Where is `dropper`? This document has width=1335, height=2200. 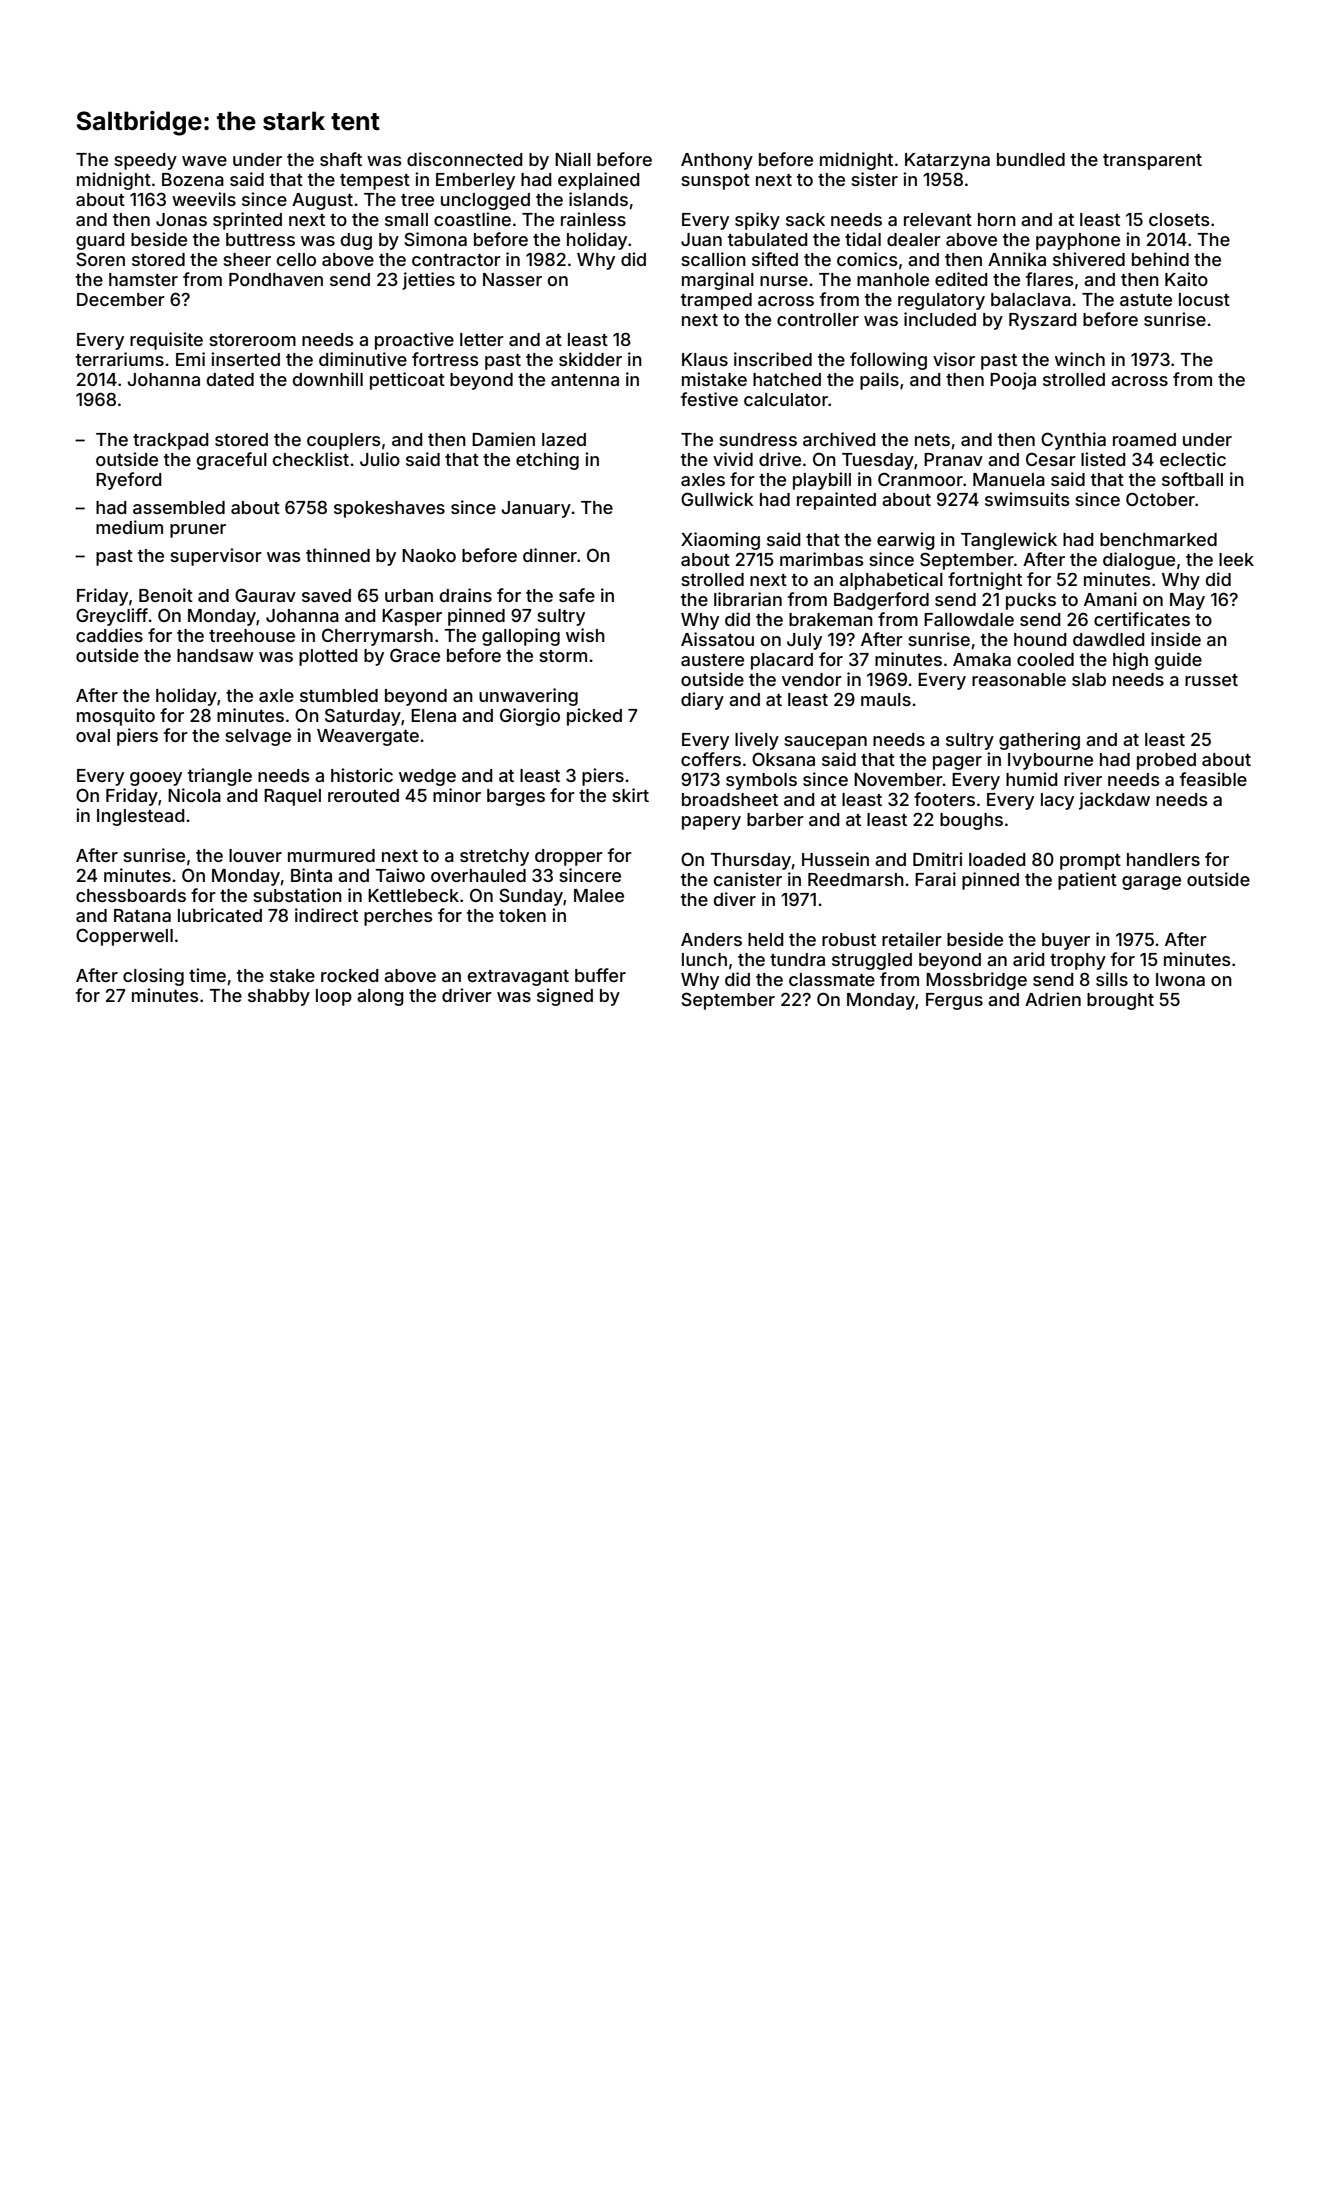 dropper is located at coordinates (569, 857).
